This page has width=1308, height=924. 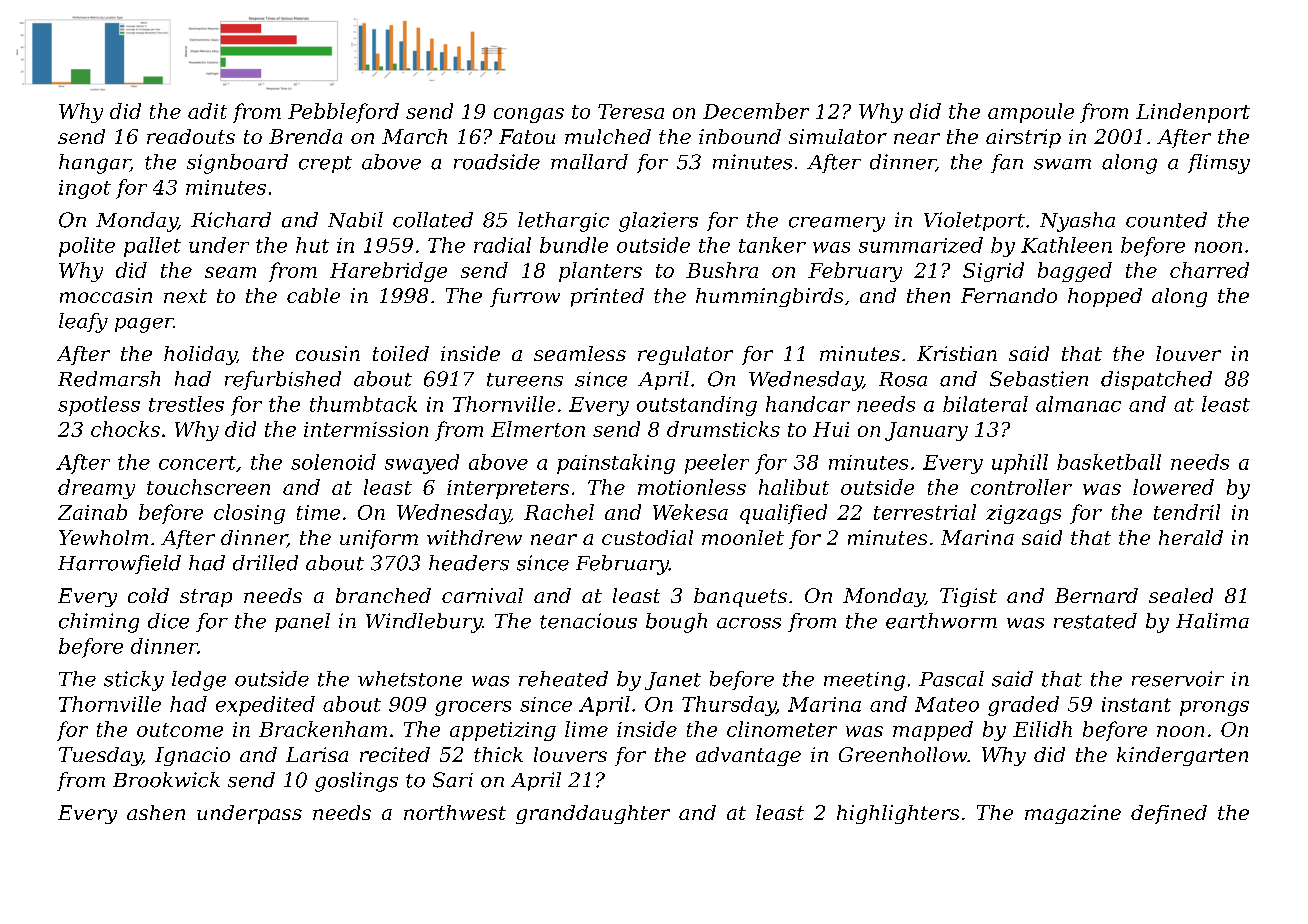 What do you see at coordinates (1193, 113) in the page?
I see `Lindenport` at bounding box center [1193, 113].
